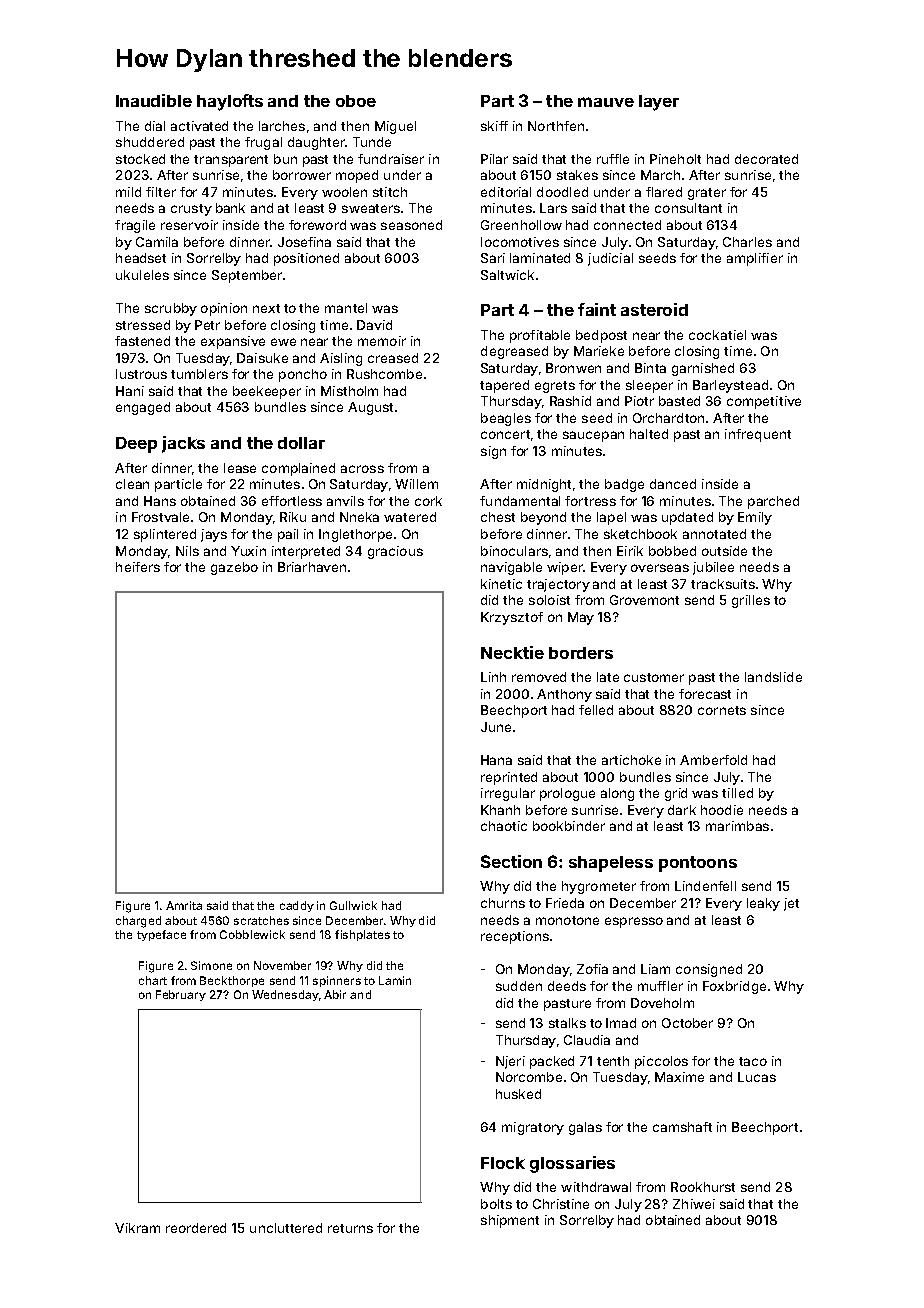 Image resolution: width=924 pixels, height=1308 pixels. Describe the element at coordinates (214, 535) in the page. I see `jays` at that location.
